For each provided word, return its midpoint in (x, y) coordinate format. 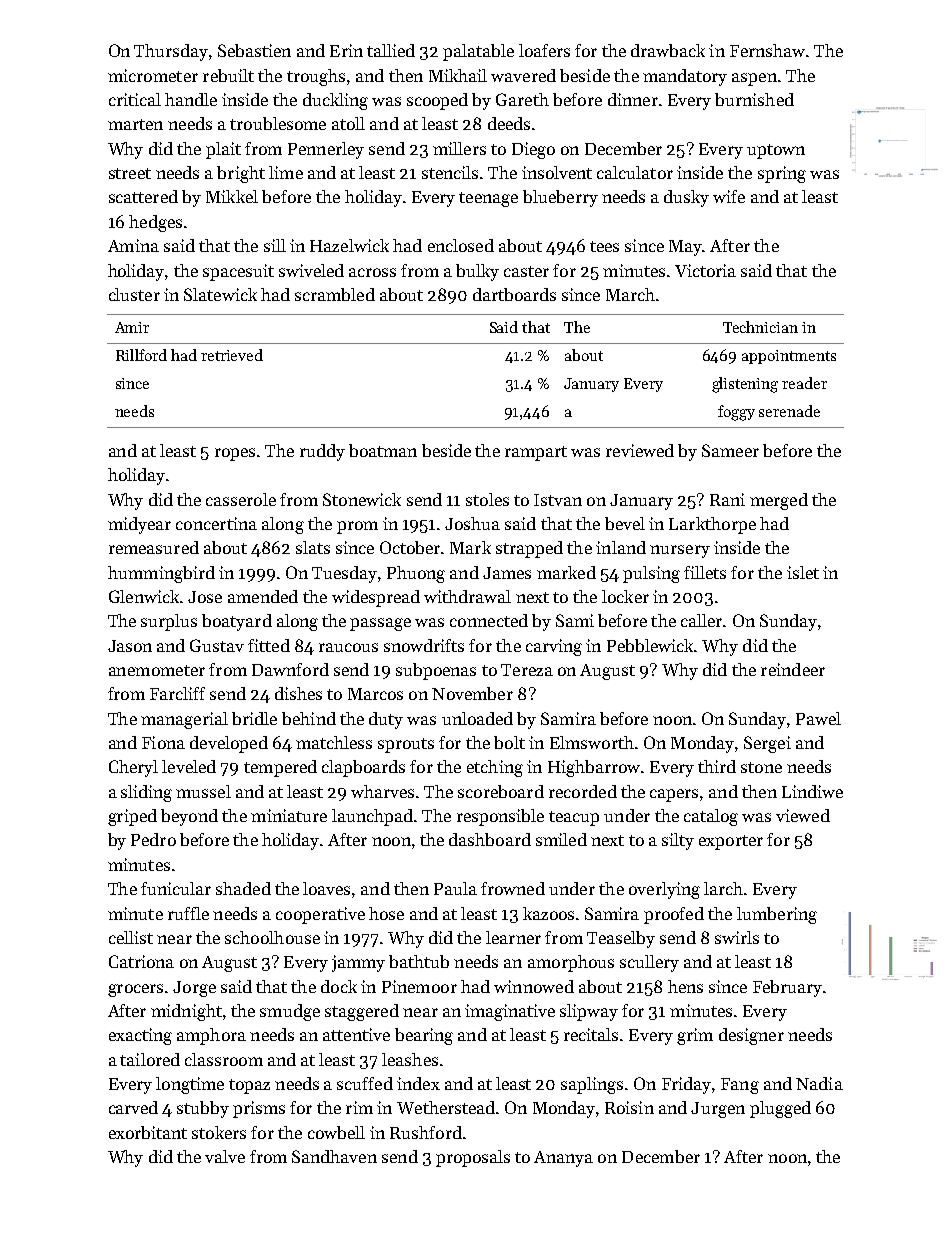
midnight (186, 1012)
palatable (478, 52)
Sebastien (254, 50)
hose (386, 913)
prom (357, 527)
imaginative (510, 1012)
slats (313, 547)
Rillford (141, 355)
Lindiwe (812, 791)
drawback (668, 50)
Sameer (730, 450)
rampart (536, 453)
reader (804, 383)
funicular (176, 888)
